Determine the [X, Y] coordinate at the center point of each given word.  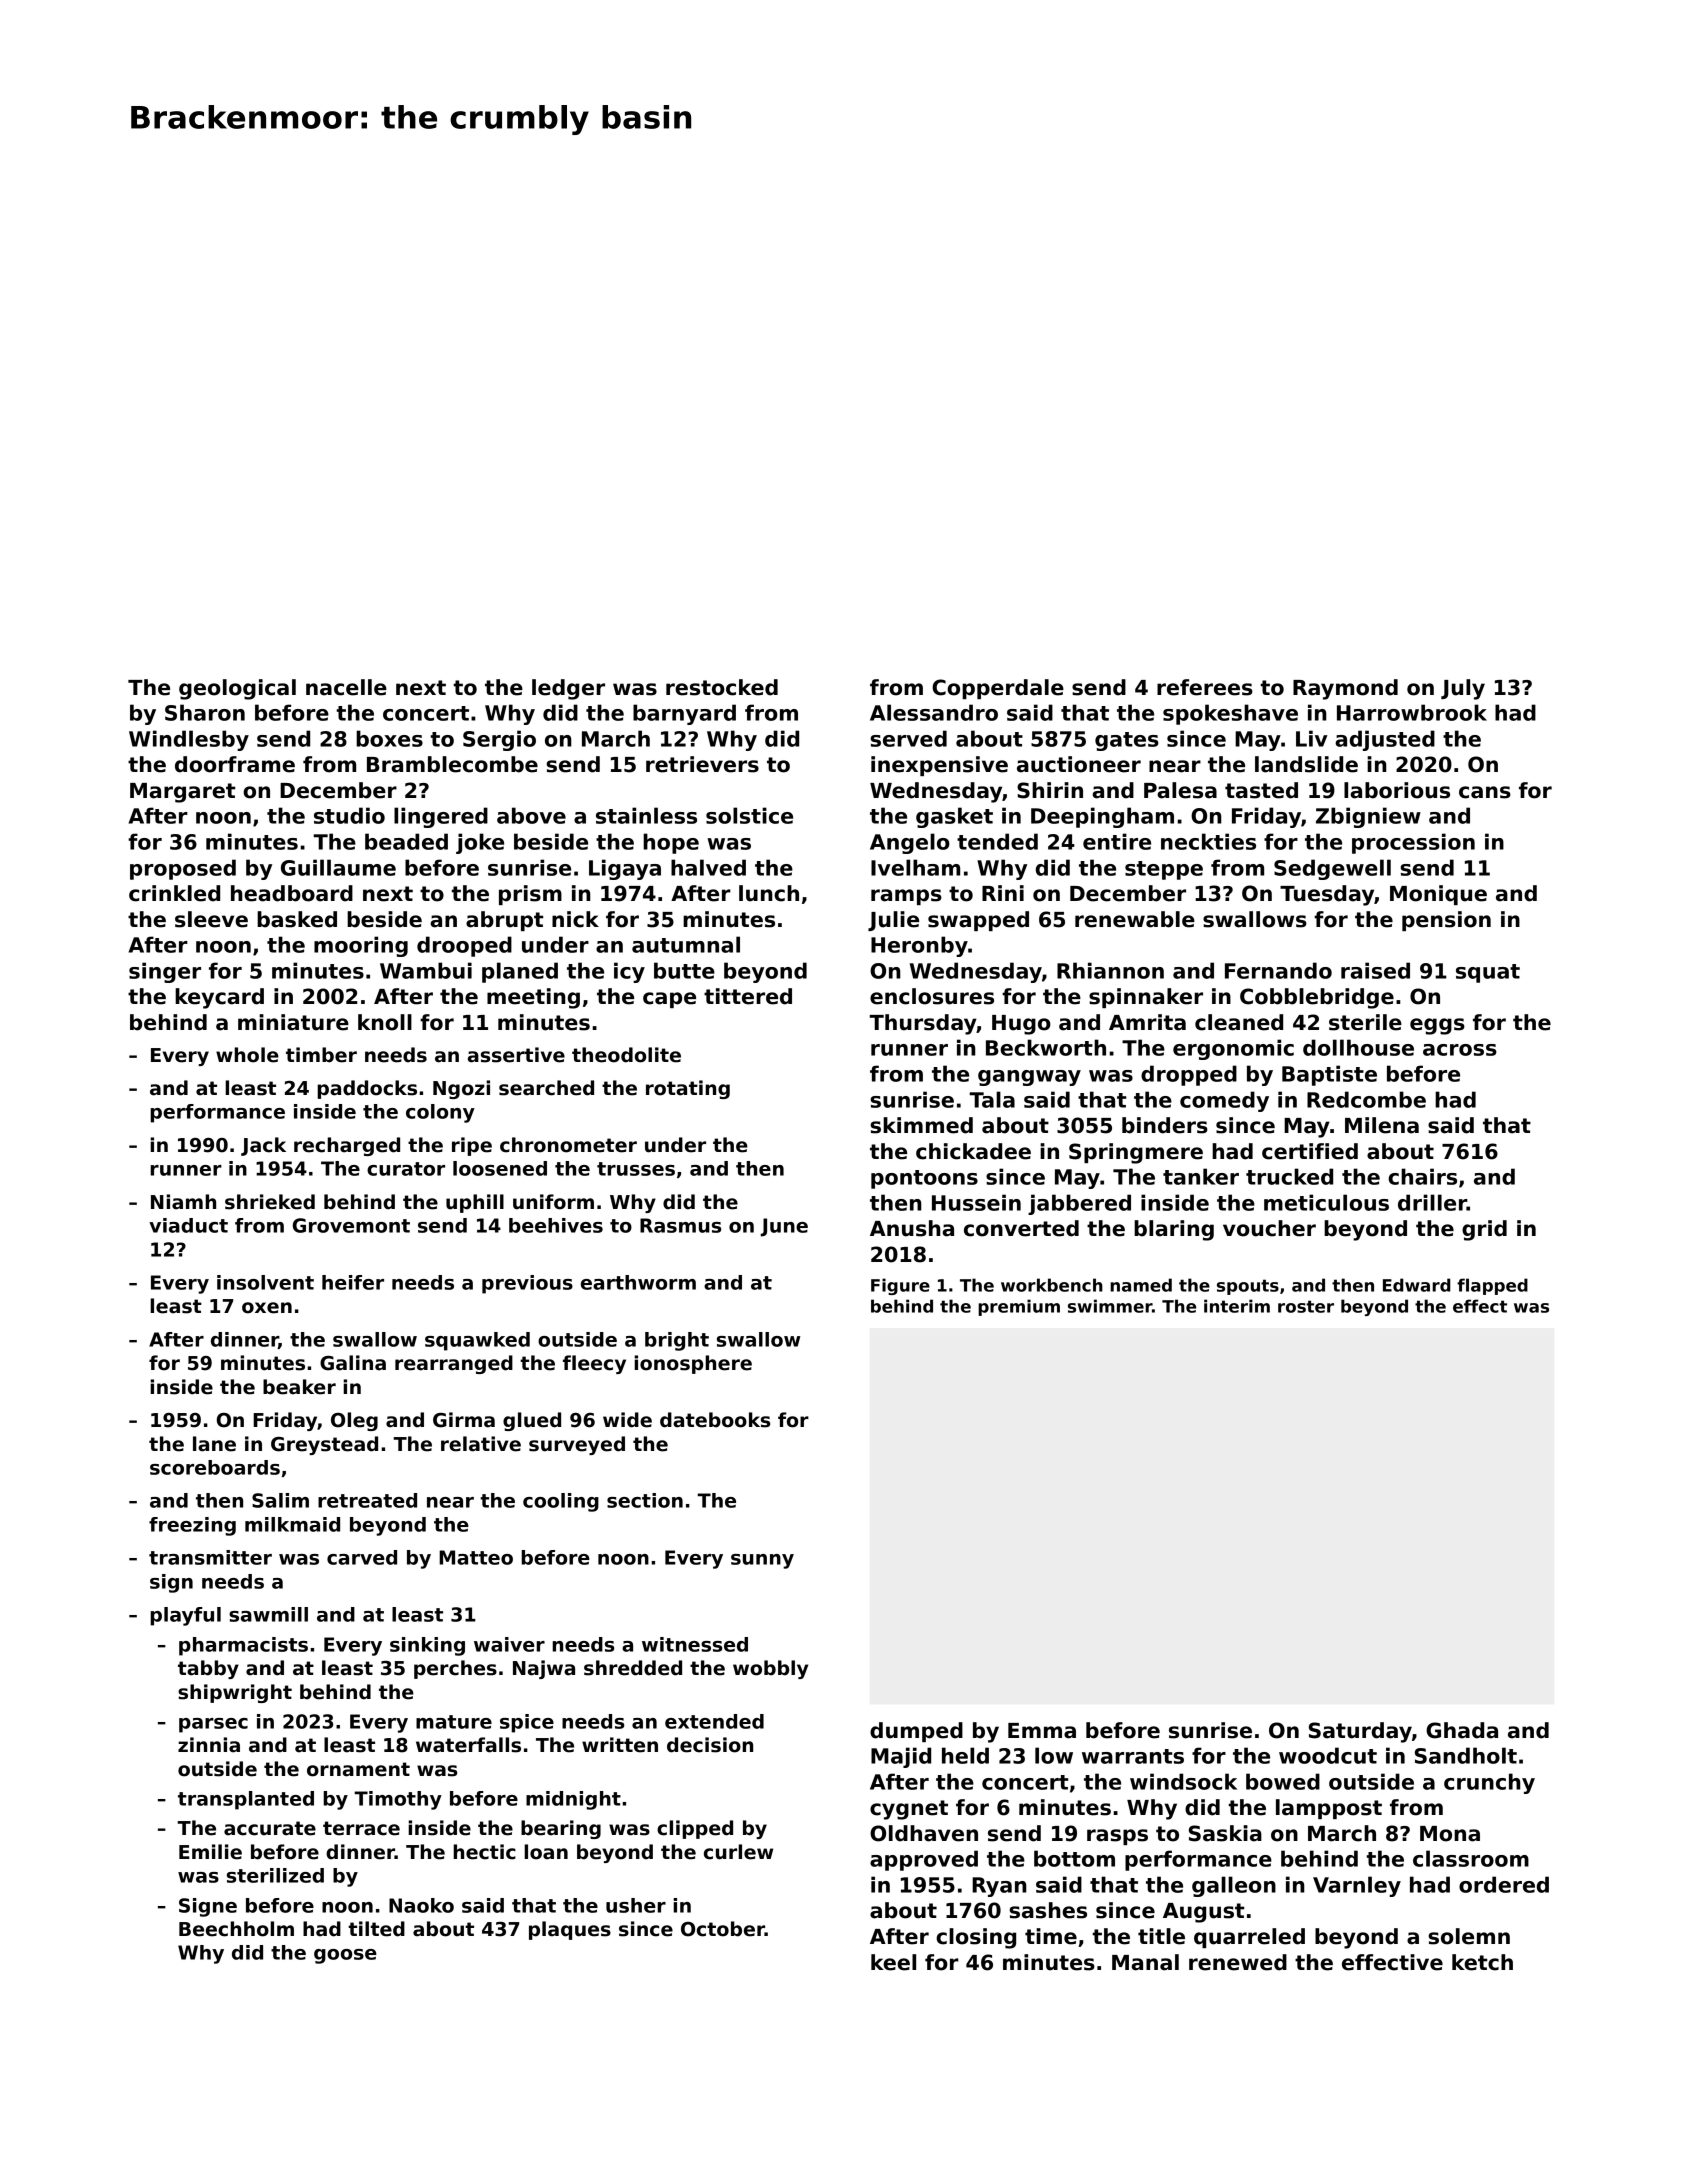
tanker [1201, 1176]
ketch [1482, 1962]
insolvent [265, 1282]
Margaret [182, 793]
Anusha [912, 1228]
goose [345, 1956]
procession [1413, 843]
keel [893, 1962]
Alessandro [934, 712]
